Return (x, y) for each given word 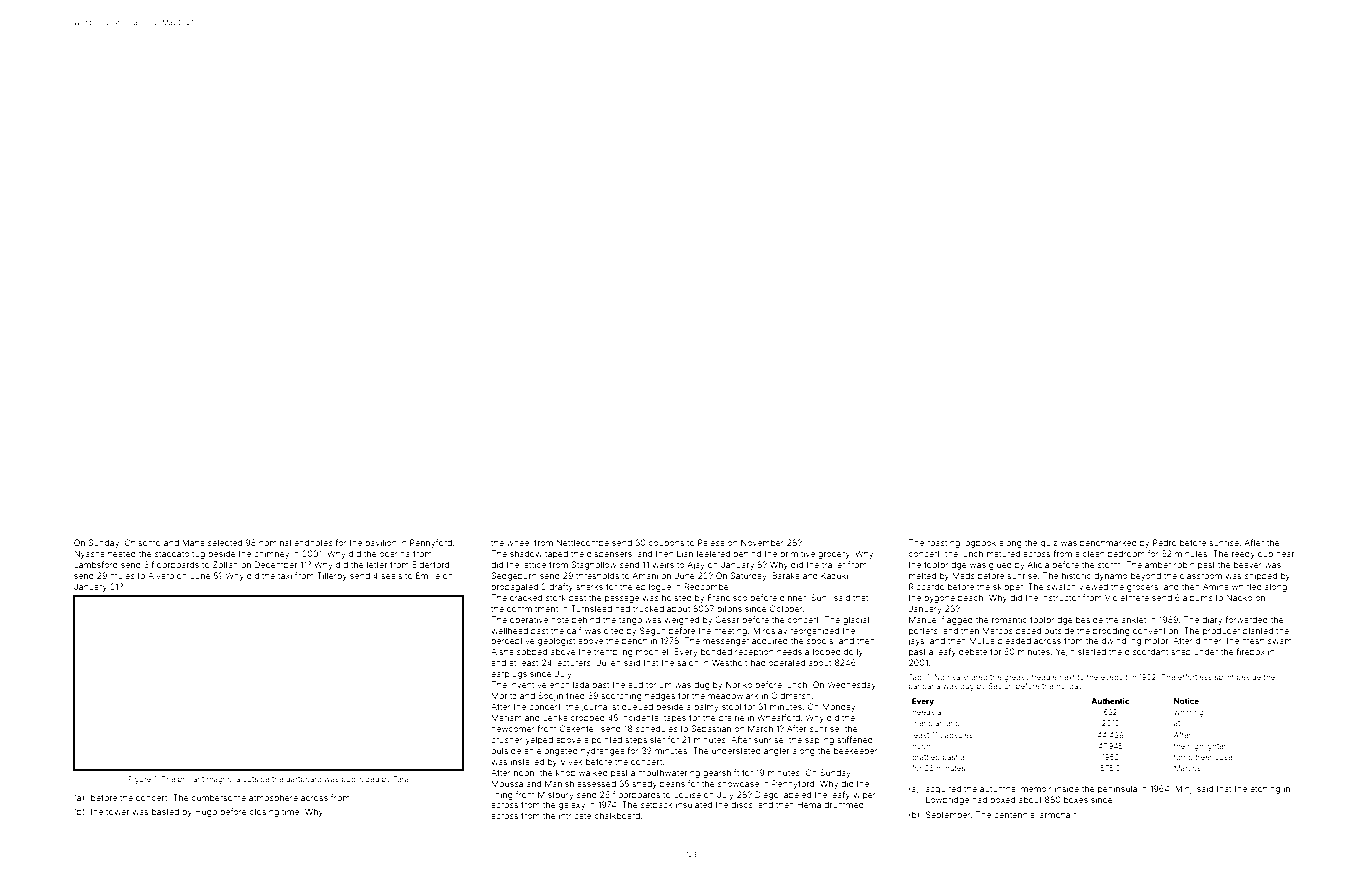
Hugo (206, 813)
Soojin (550, 696)
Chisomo (143, 542)
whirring (1188, 713)
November (762, 542)
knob (566, 772)
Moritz (504, 695)
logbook (979, 543)
